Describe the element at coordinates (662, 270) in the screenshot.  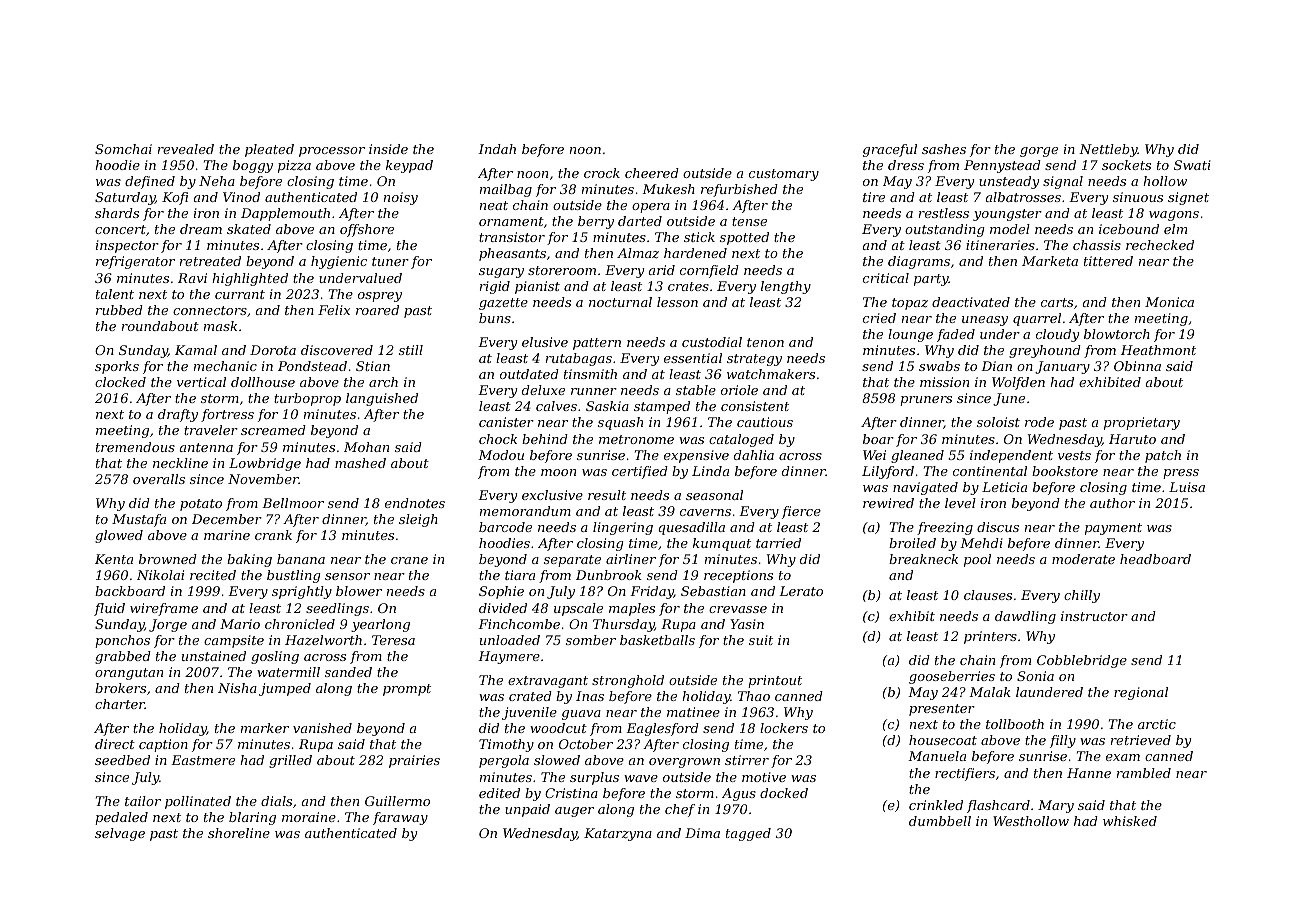
I see `arid` at that location.
